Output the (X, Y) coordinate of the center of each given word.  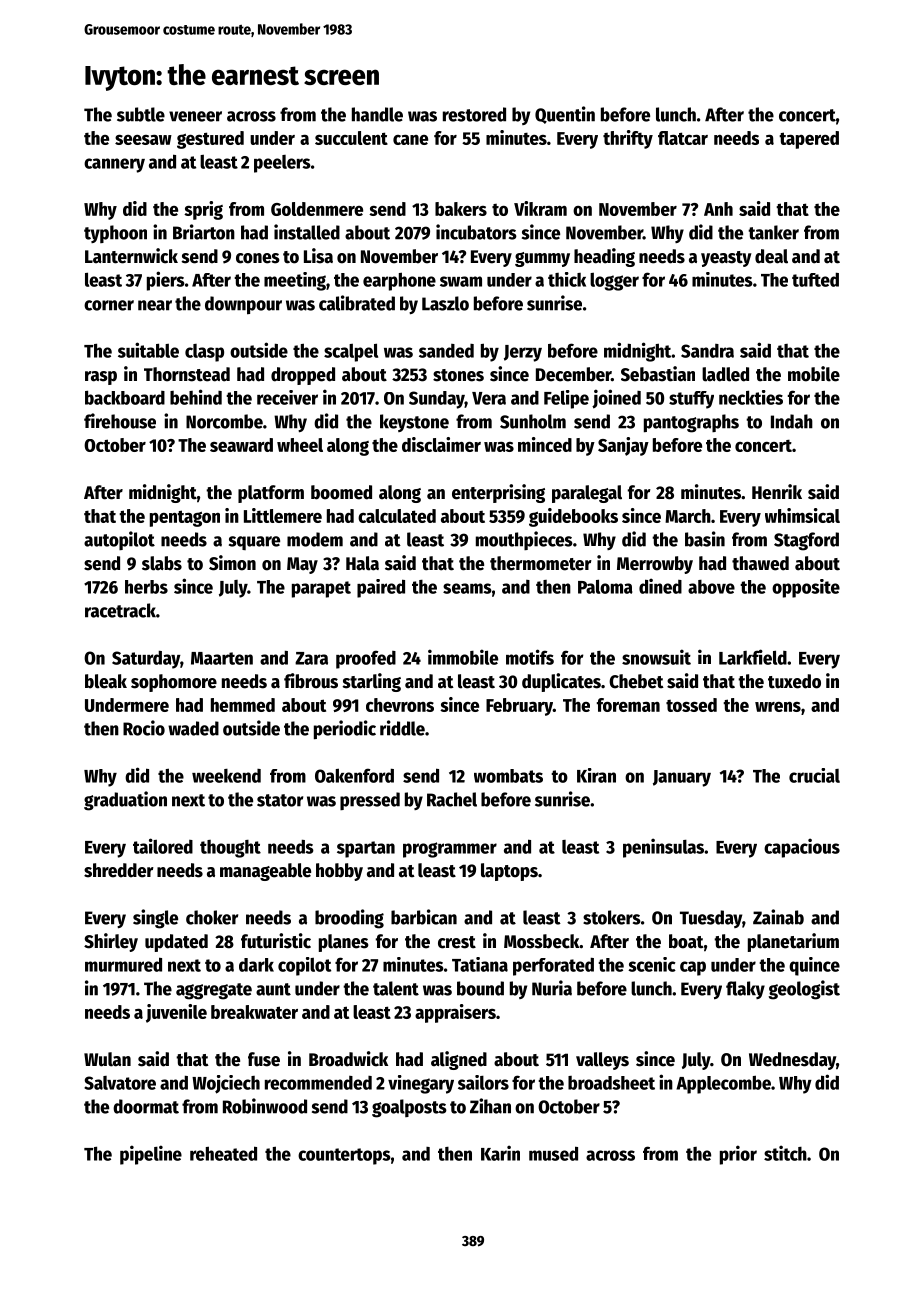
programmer (450, 850)
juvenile (176, 1013)
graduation (125, 801)
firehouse (120, 421)
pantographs (691, 423)
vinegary (421, 1084)
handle (377, 114)
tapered (809, 140)
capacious (802, 848)
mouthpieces (524, 540)
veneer (195, 116)
